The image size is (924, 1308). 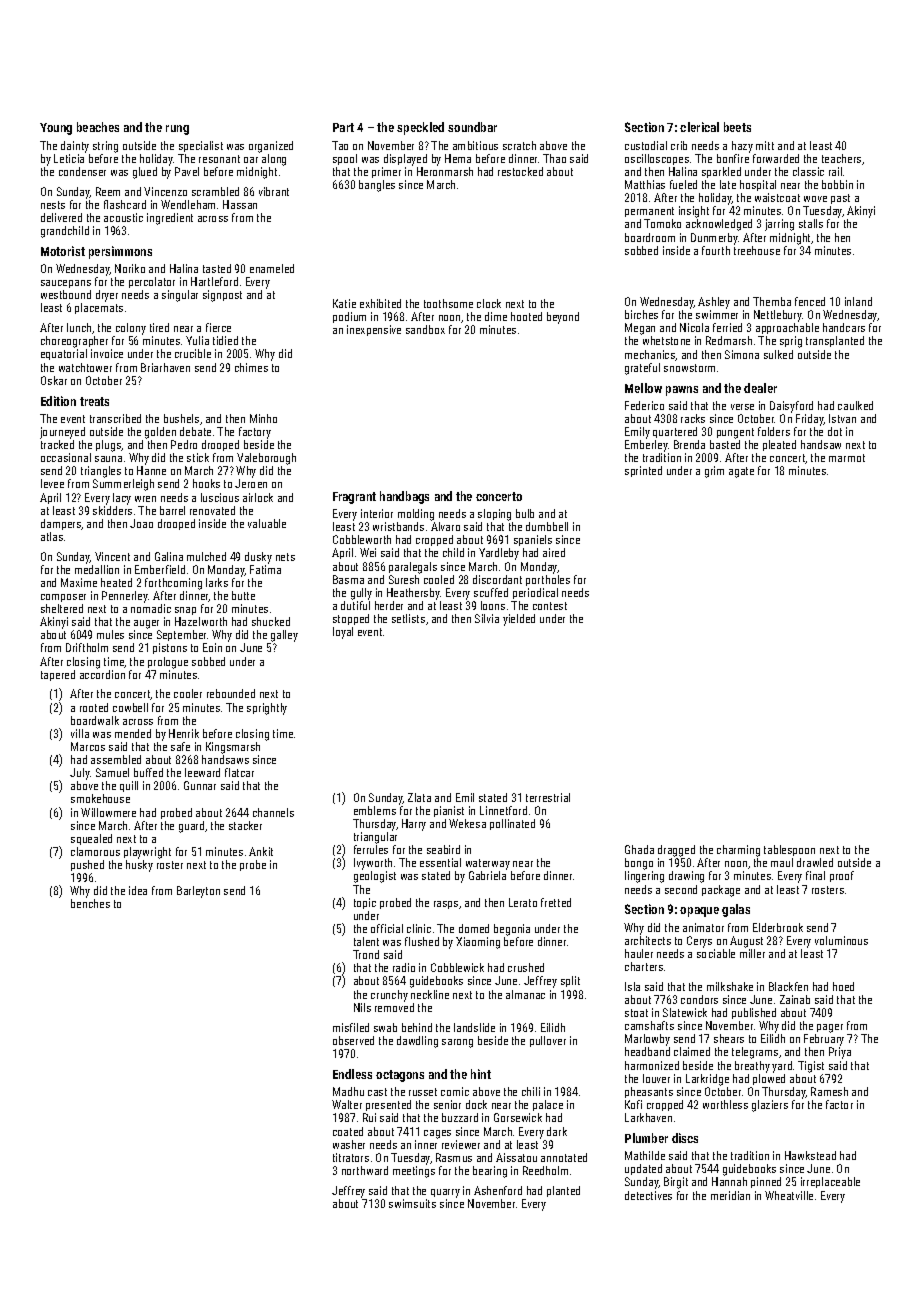 What do you see at coordinates (789, 850) in the document?
I see `tablespoon` at bounding box center [789, 850].
